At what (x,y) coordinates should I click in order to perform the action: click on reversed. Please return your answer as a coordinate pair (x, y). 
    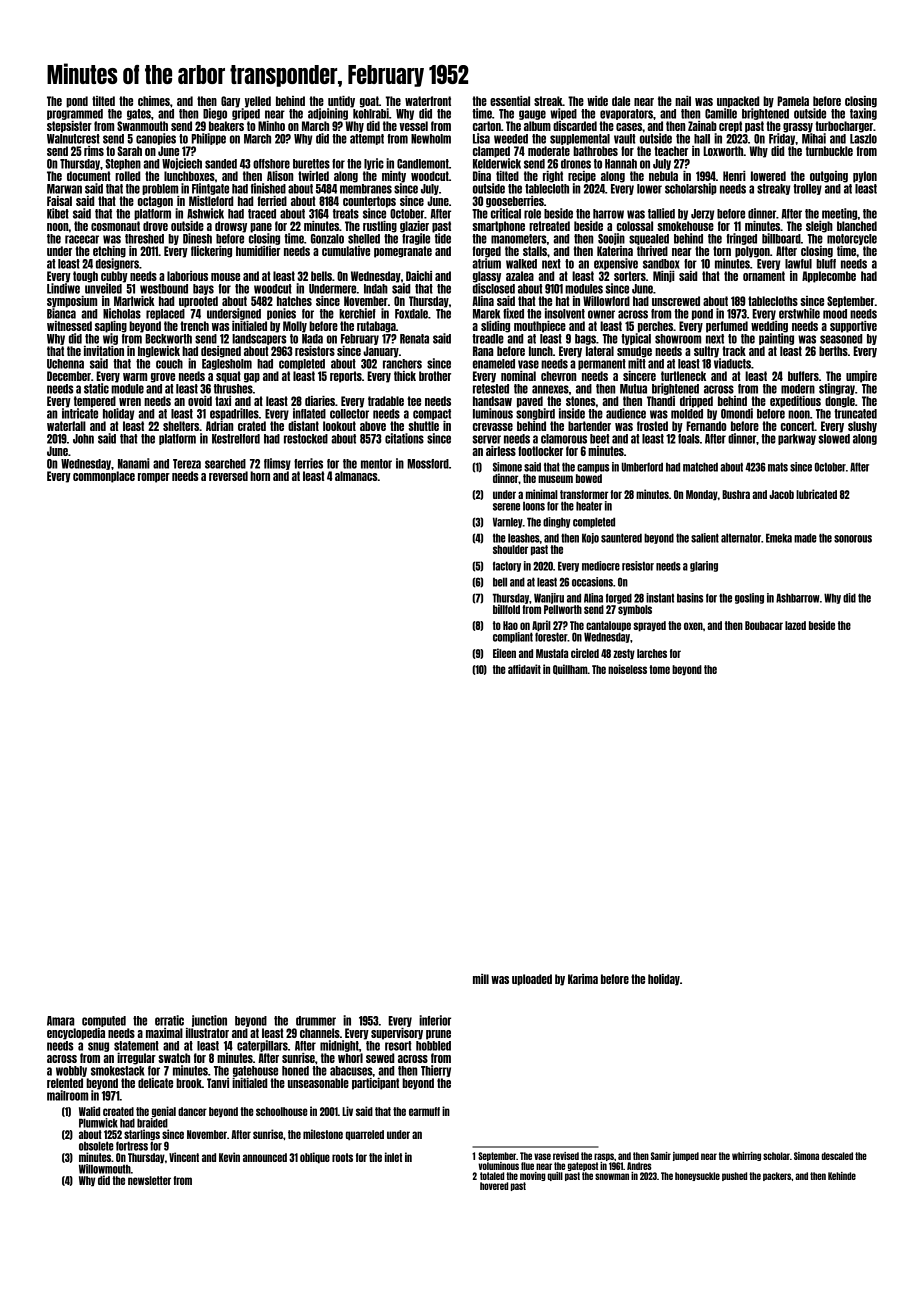
    Looking at the image, I should click on (228, 476).
